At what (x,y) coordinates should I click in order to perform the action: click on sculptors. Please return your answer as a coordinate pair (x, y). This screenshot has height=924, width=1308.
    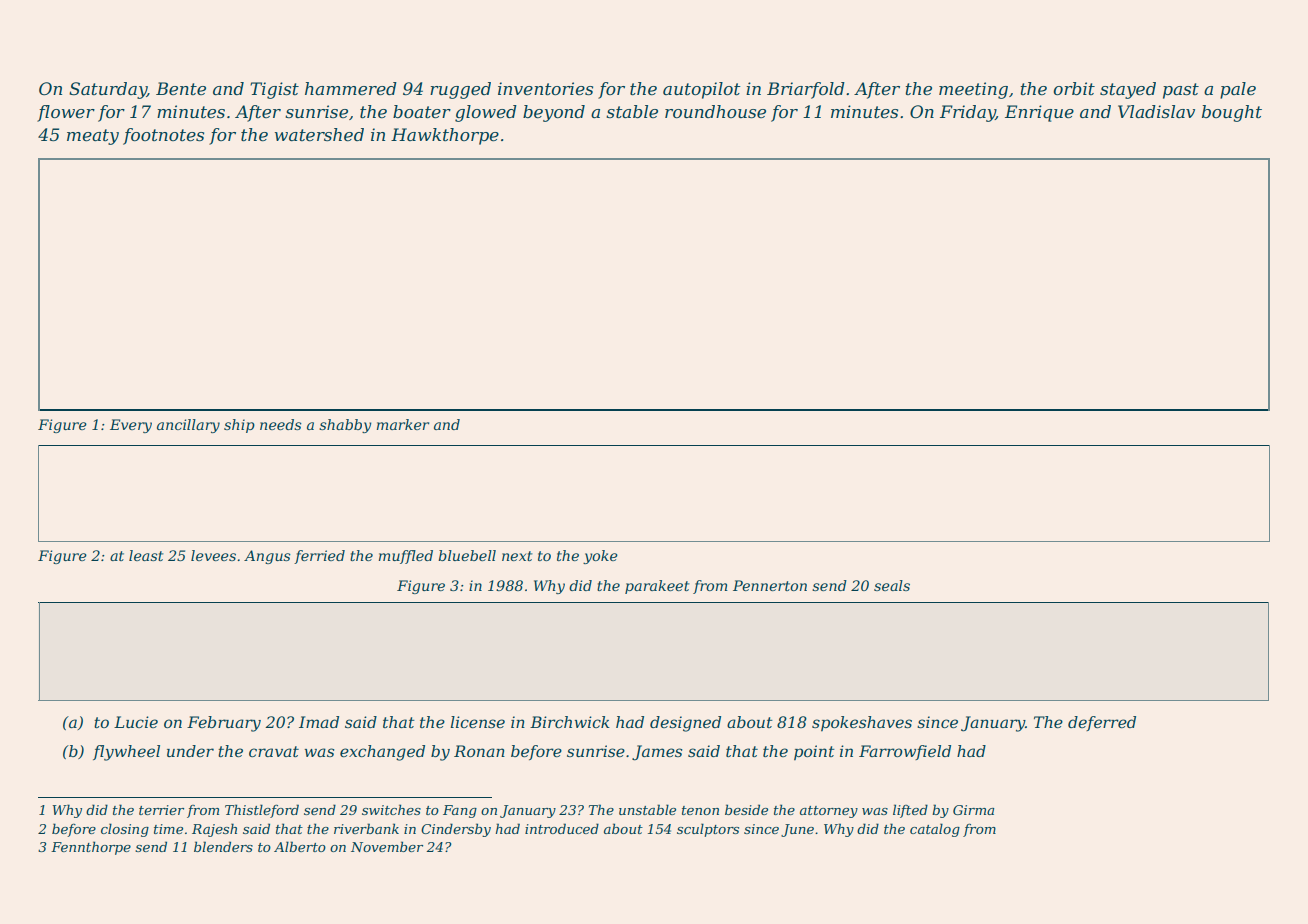
    Looking at the image, I should click on (708, 830).
